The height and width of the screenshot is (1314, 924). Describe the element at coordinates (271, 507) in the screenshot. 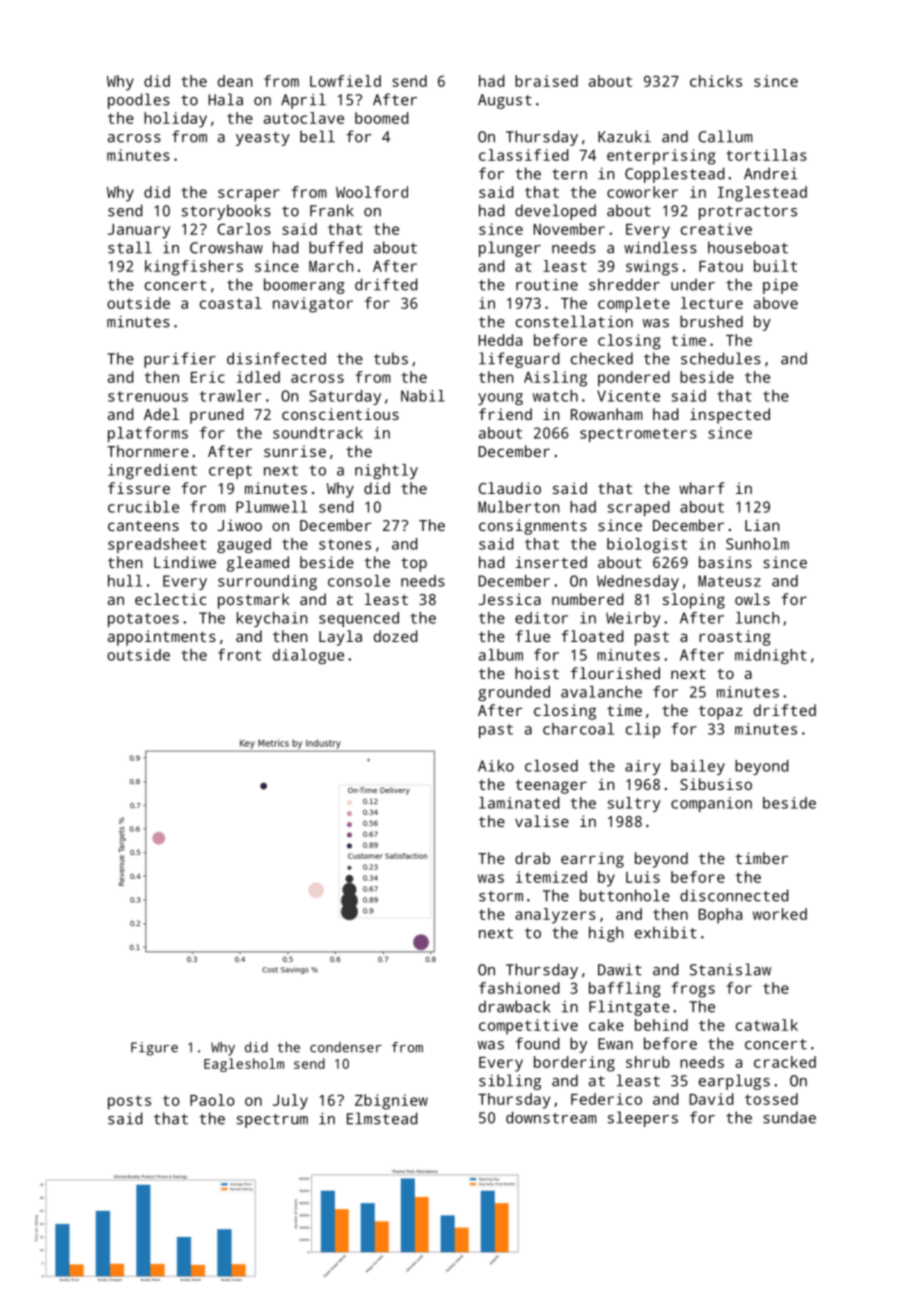

I see `Plumwell` at that location.
